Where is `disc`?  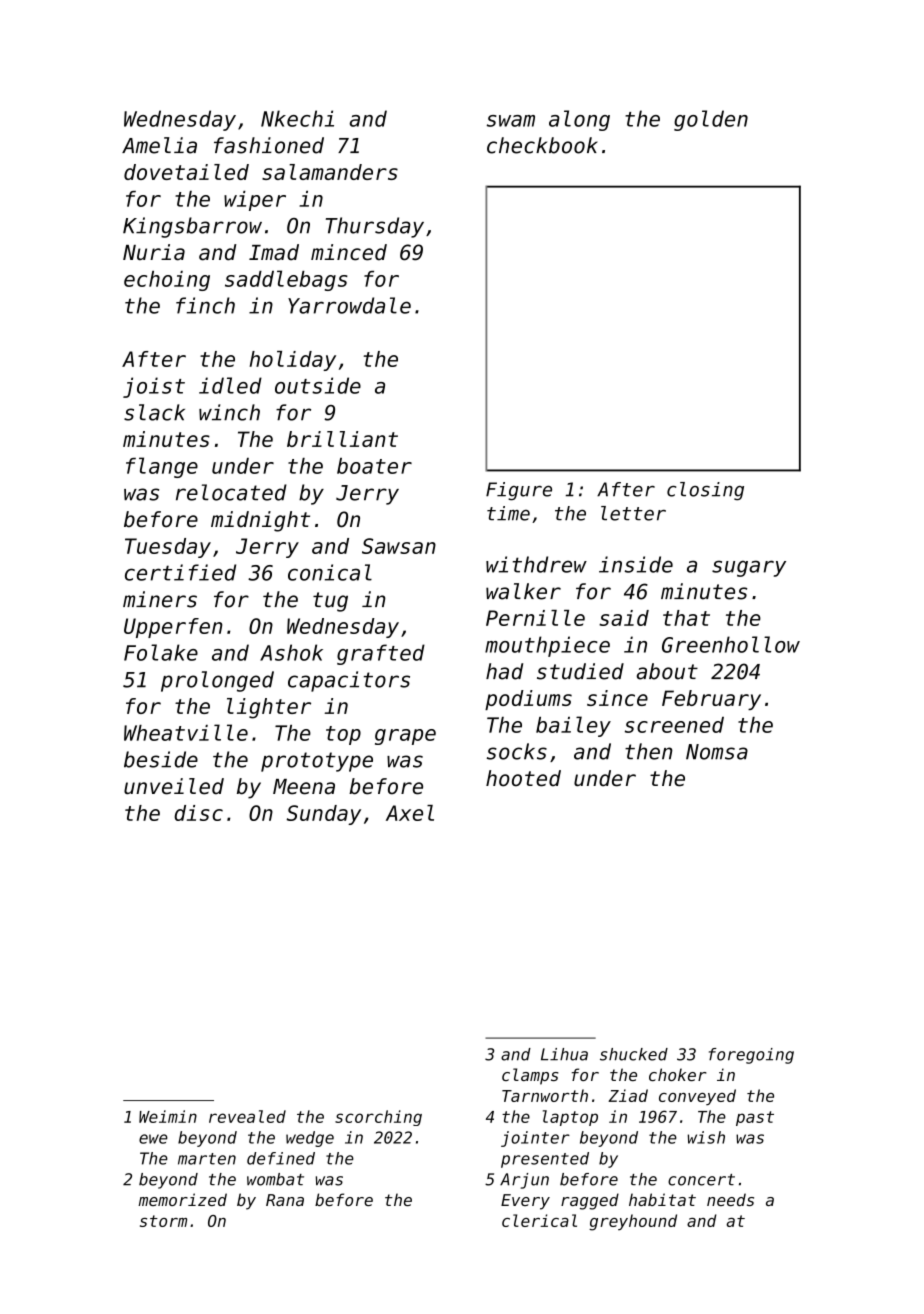
disc is located at coordinates (198, 813).
